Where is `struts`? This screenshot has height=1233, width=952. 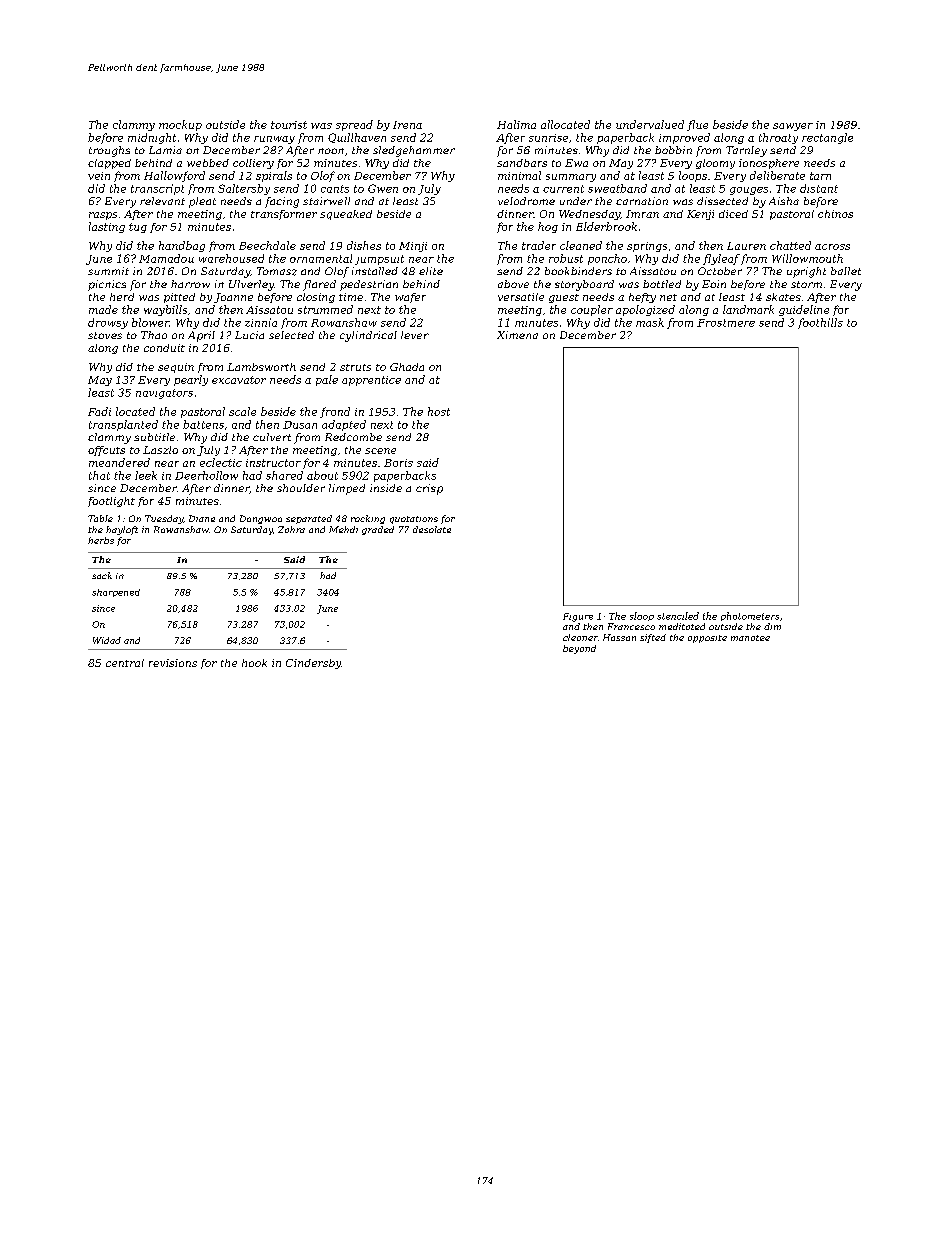
struts is located at coordinates (355, 367).
